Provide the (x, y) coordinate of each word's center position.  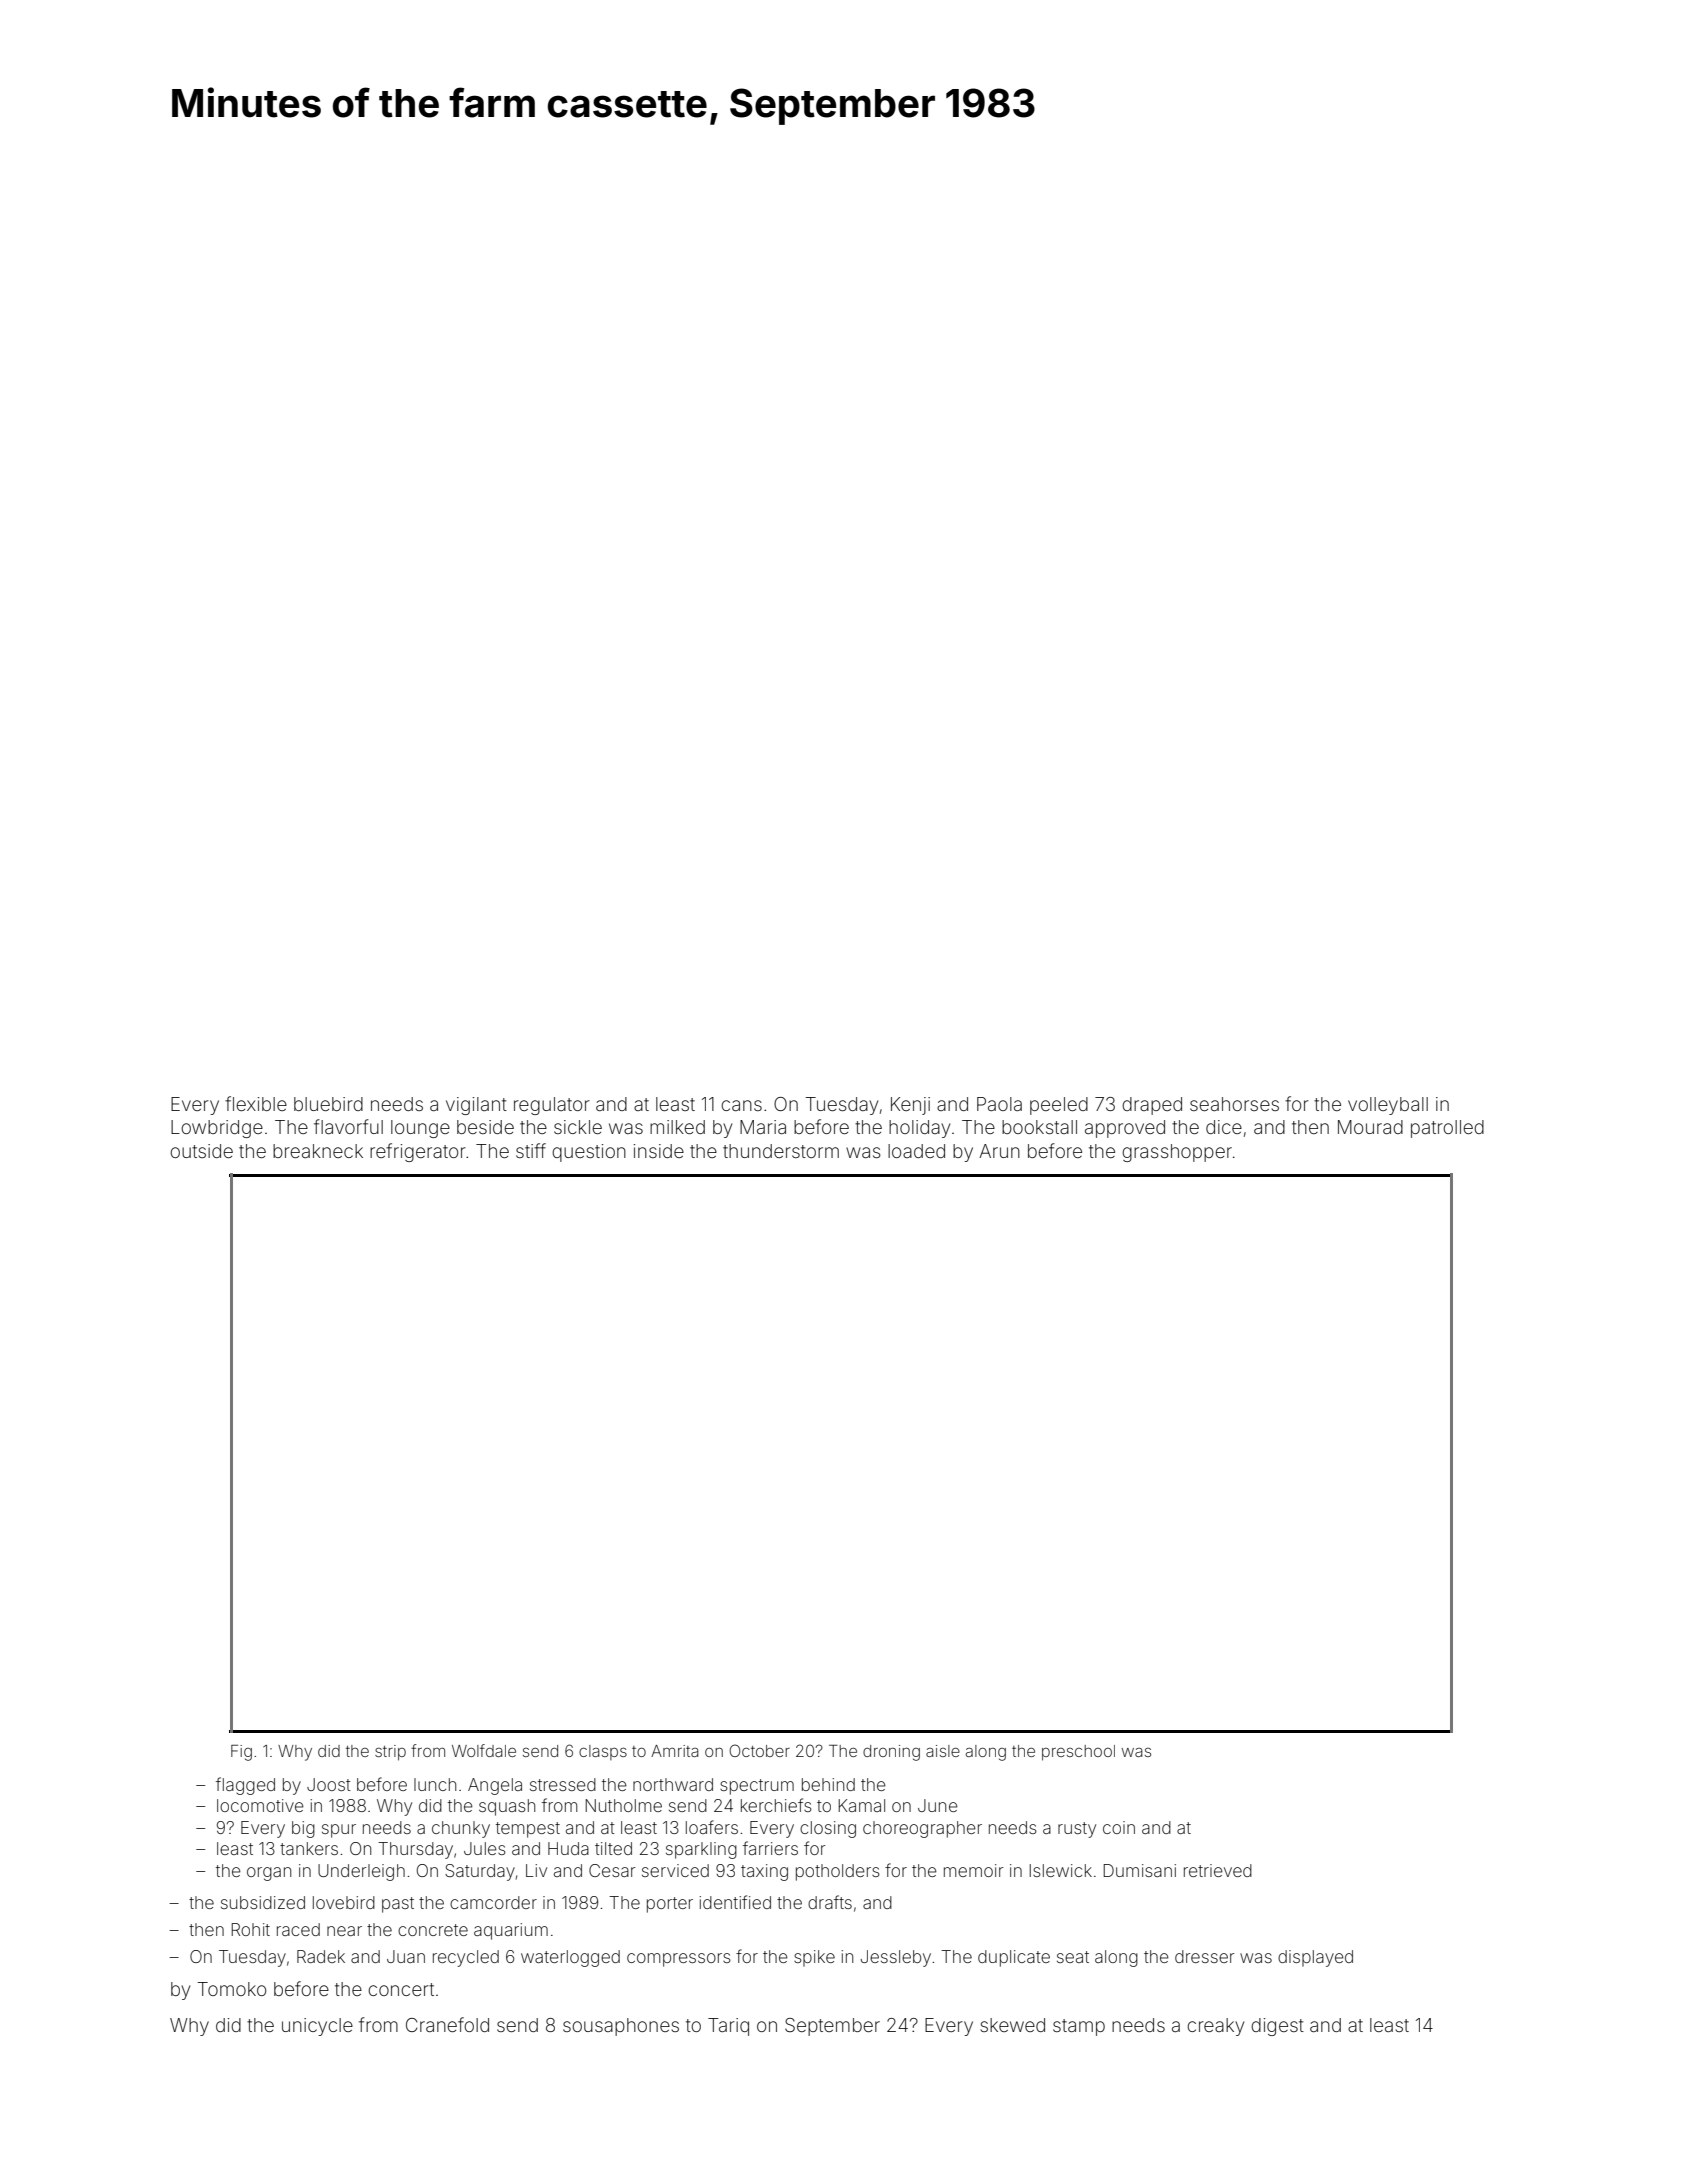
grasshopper (1177, 1153)
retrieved (1218, 1870)
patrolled (1447, 1129)
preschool (1078, 1753)
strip (390, 1753)
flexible (256, 1103)
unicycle (317, 2027)
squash (507, 1807)
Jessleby (896, 1958)
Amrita (675, 1751)
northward (673, 1784)
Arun (999, 1151)
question (589, 1153)
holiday (919, 1129)
